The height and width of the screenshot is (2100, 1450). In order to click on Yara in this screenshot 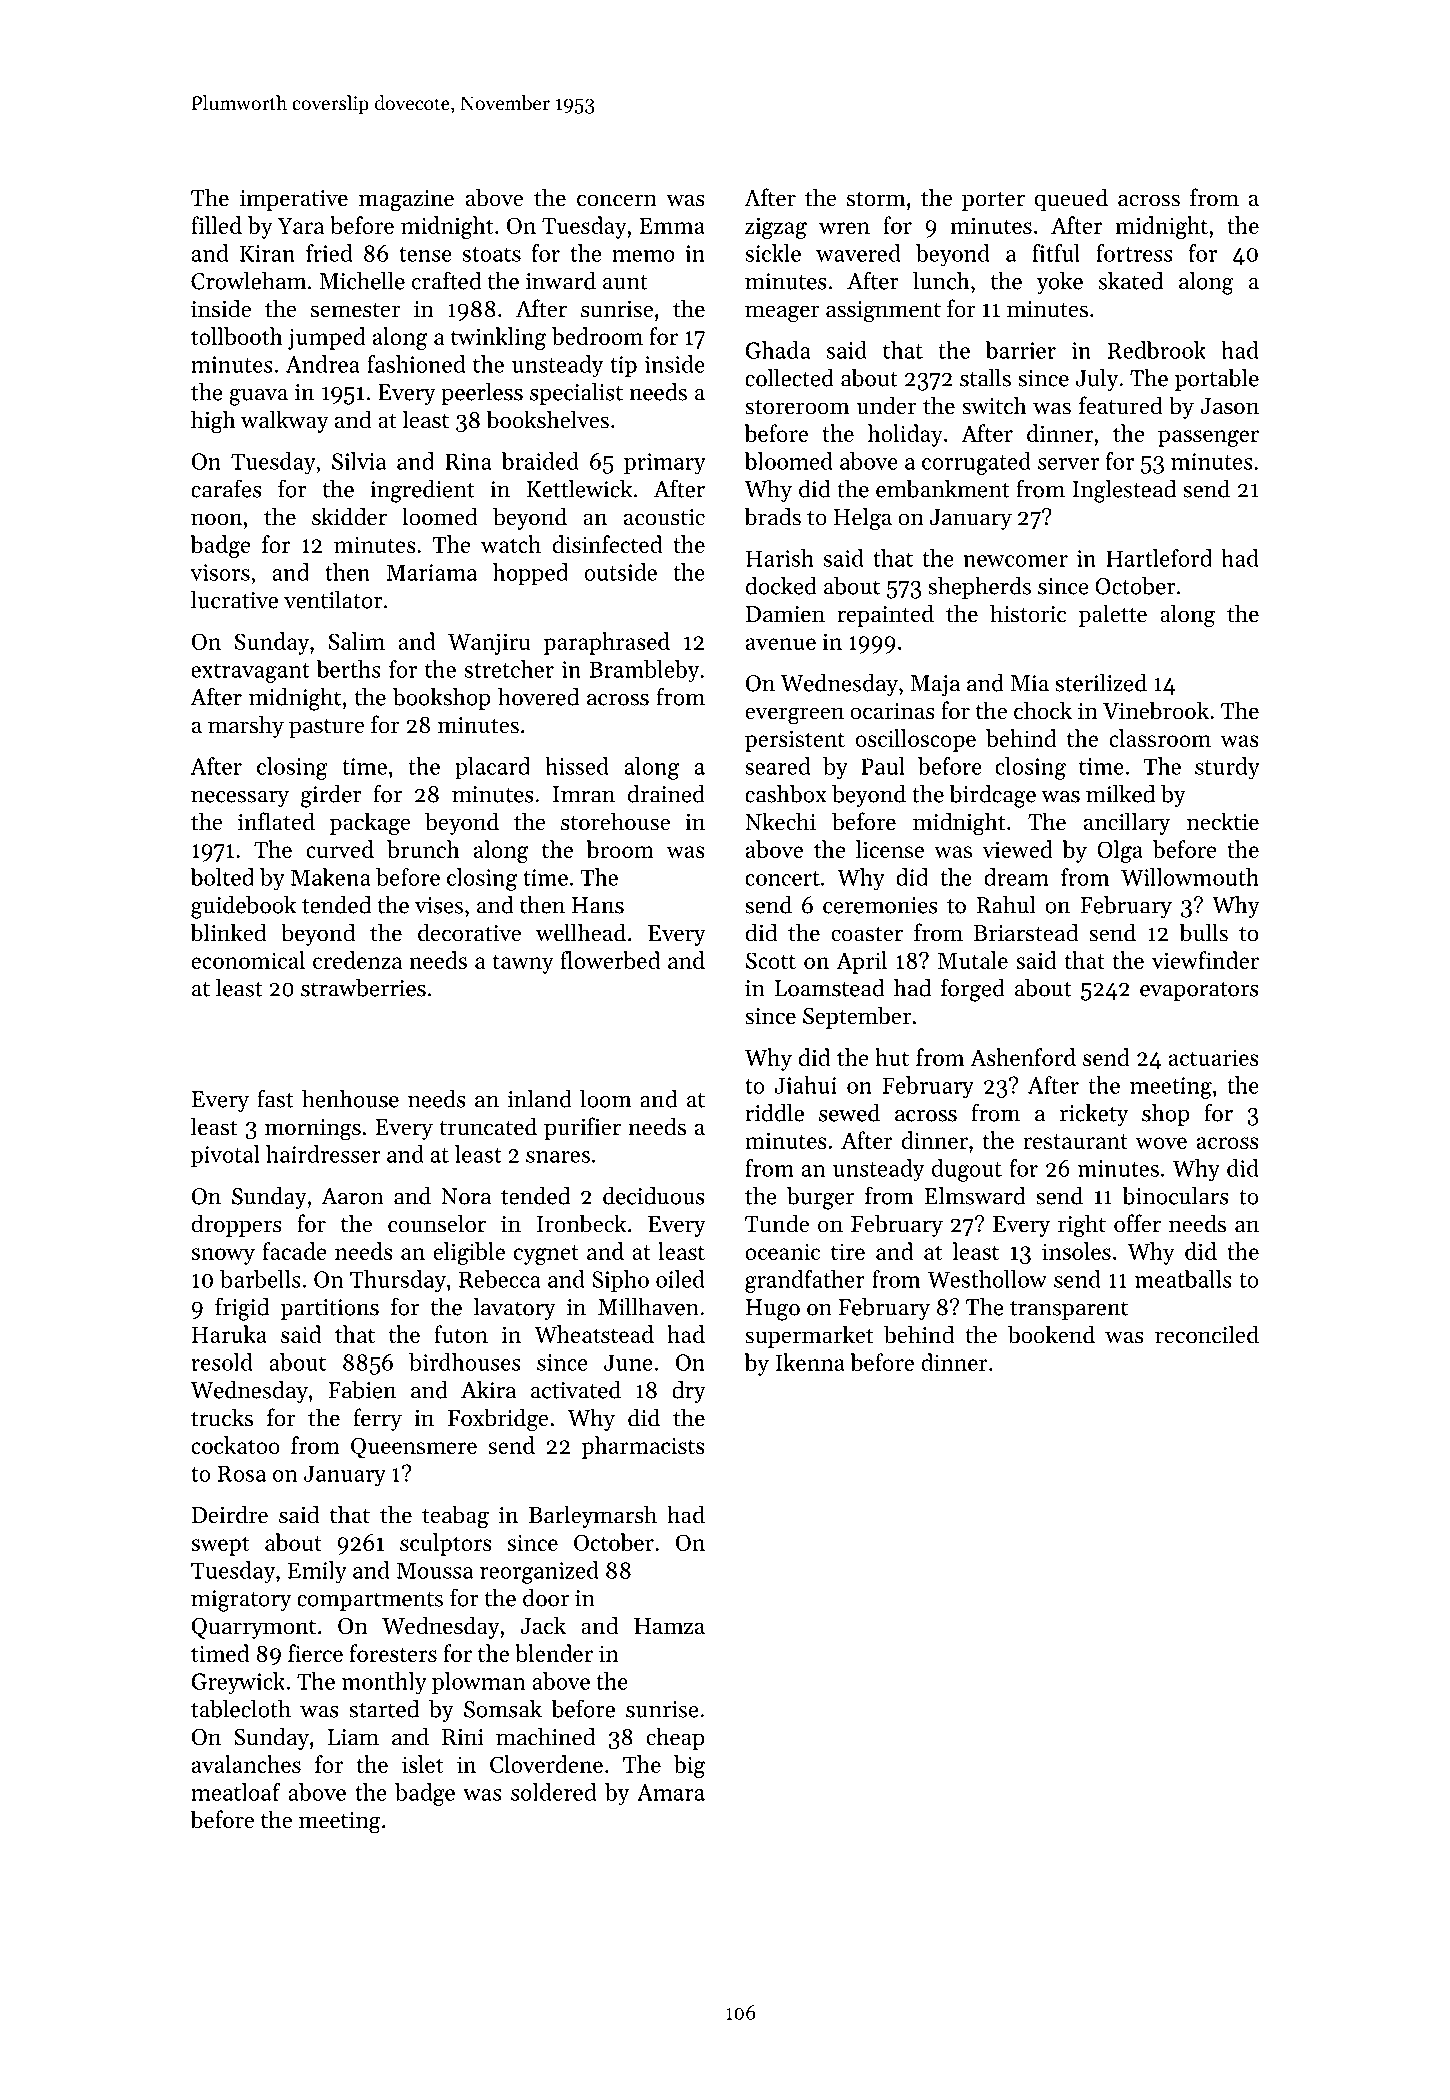, I will do `click(300, 226)`.
